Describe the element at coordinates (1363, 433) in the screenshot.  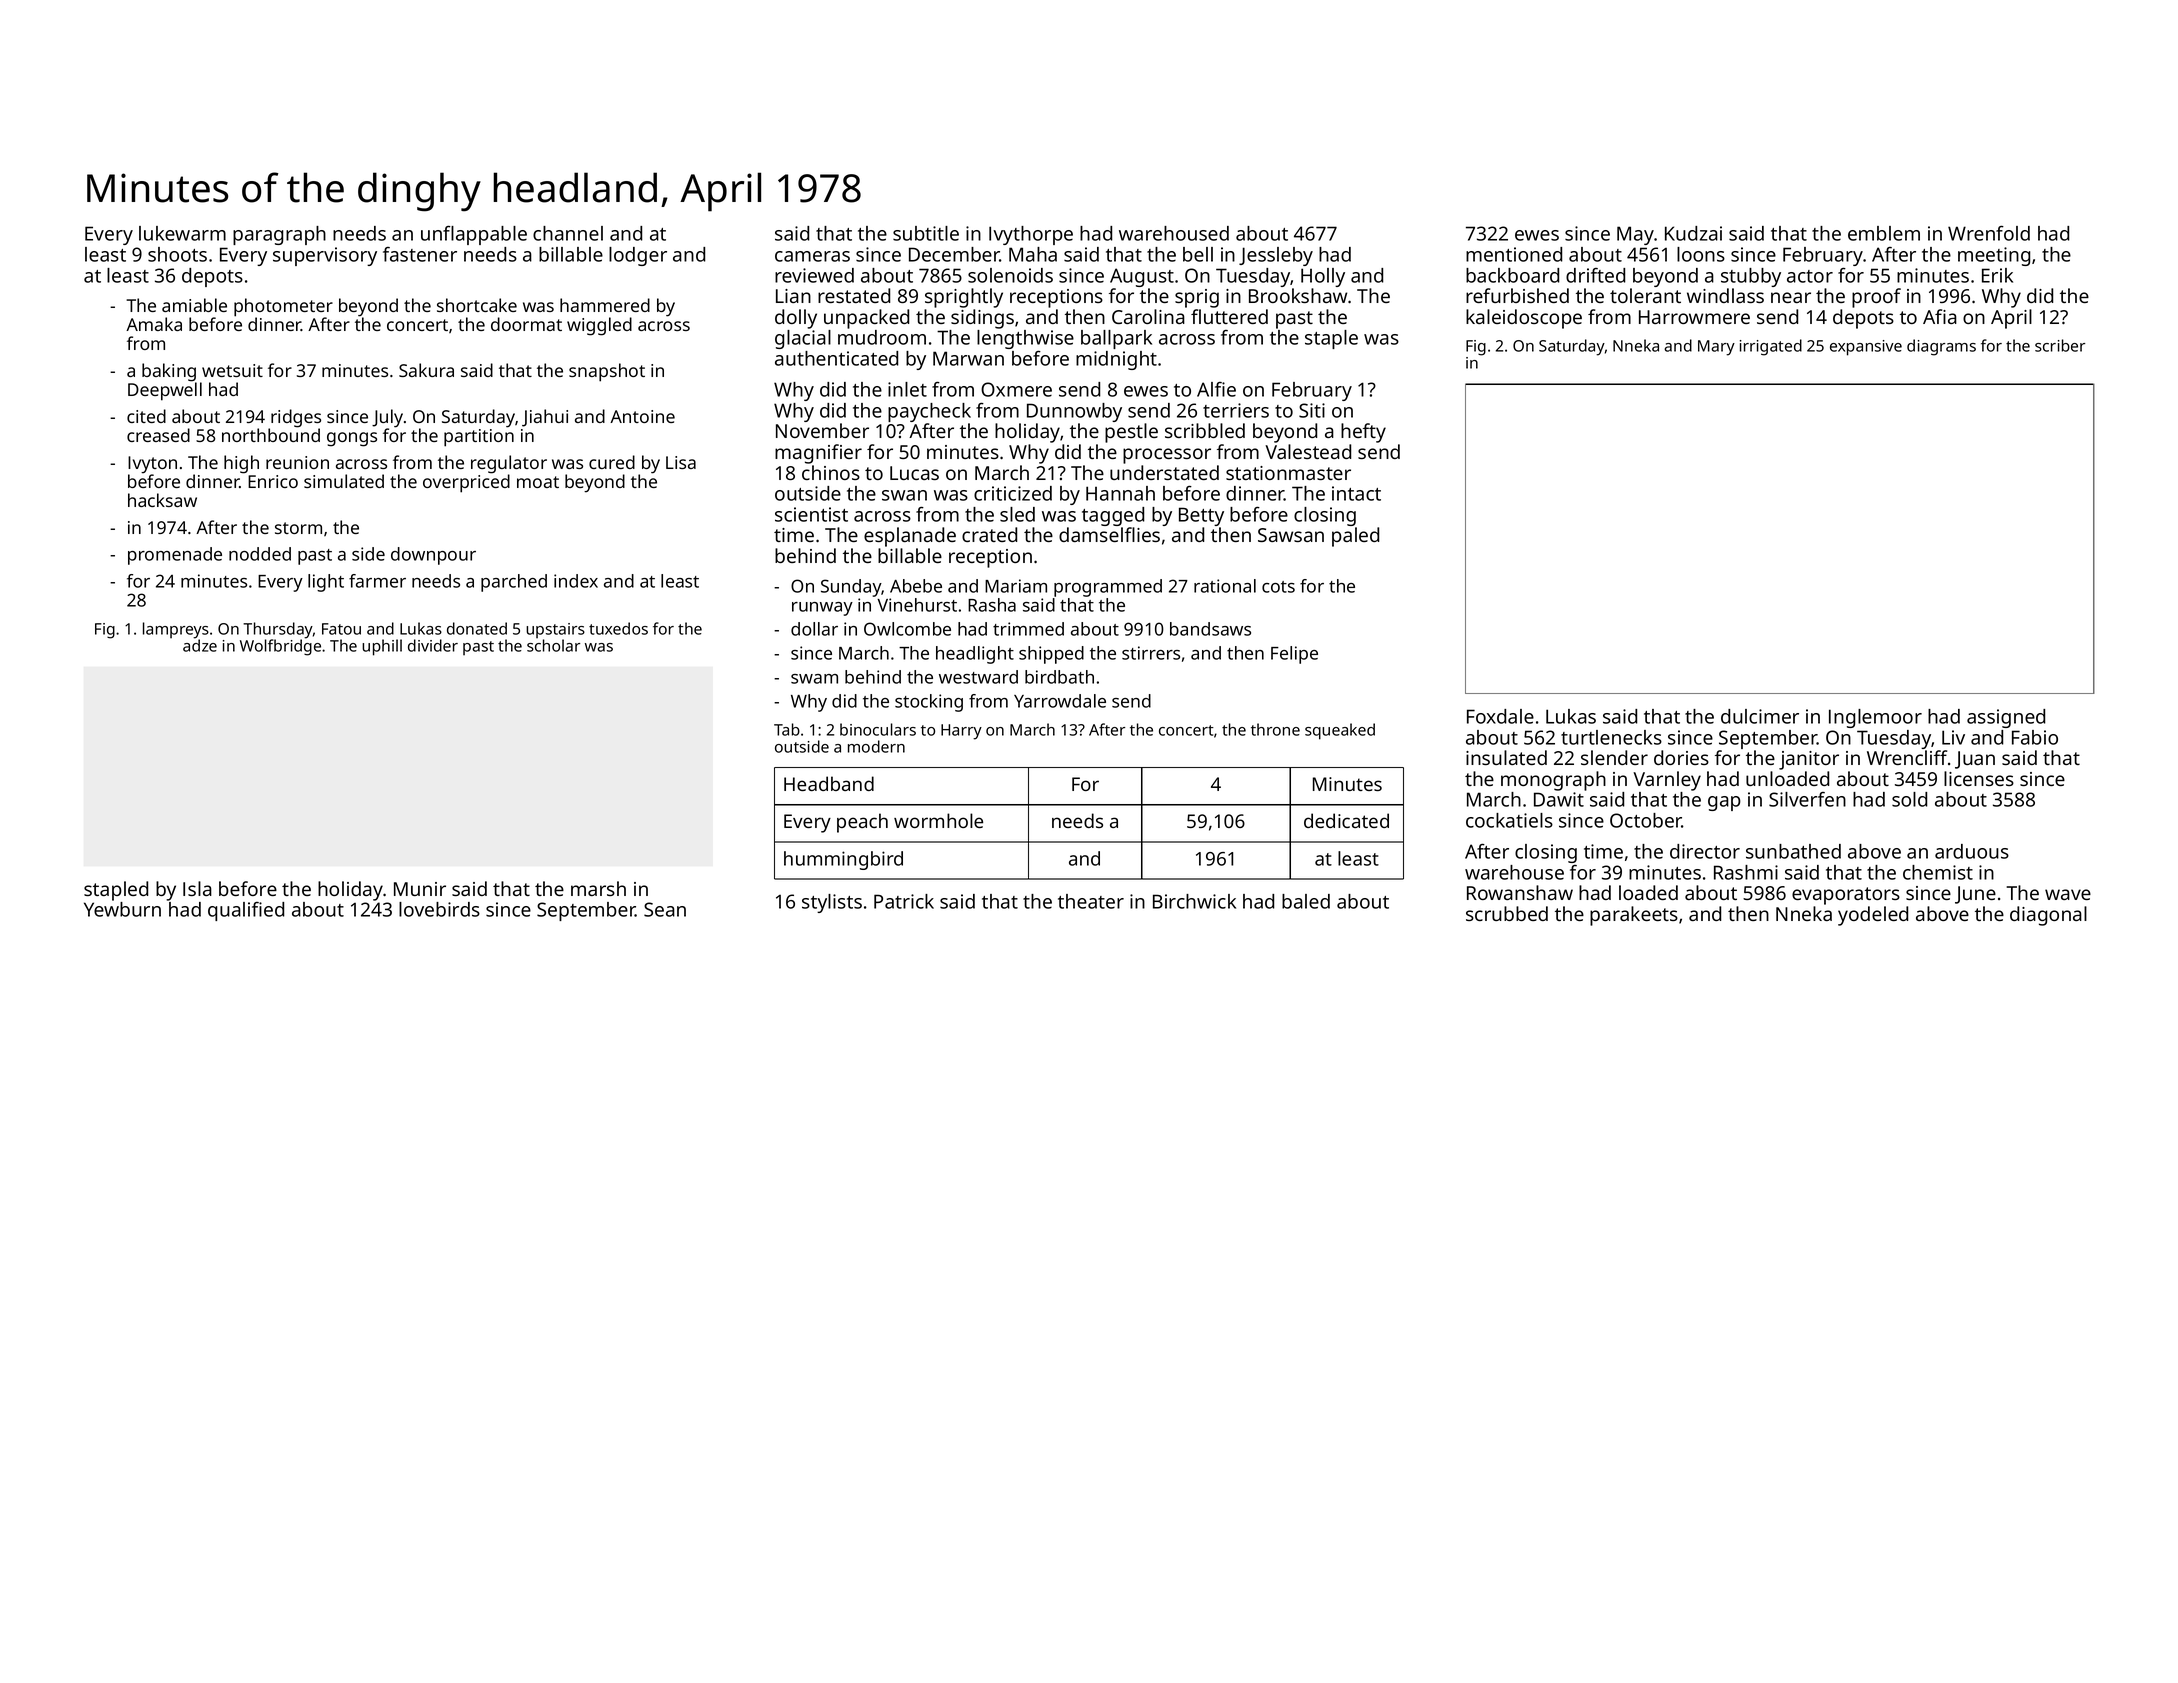
I see `hefty` at that location.
